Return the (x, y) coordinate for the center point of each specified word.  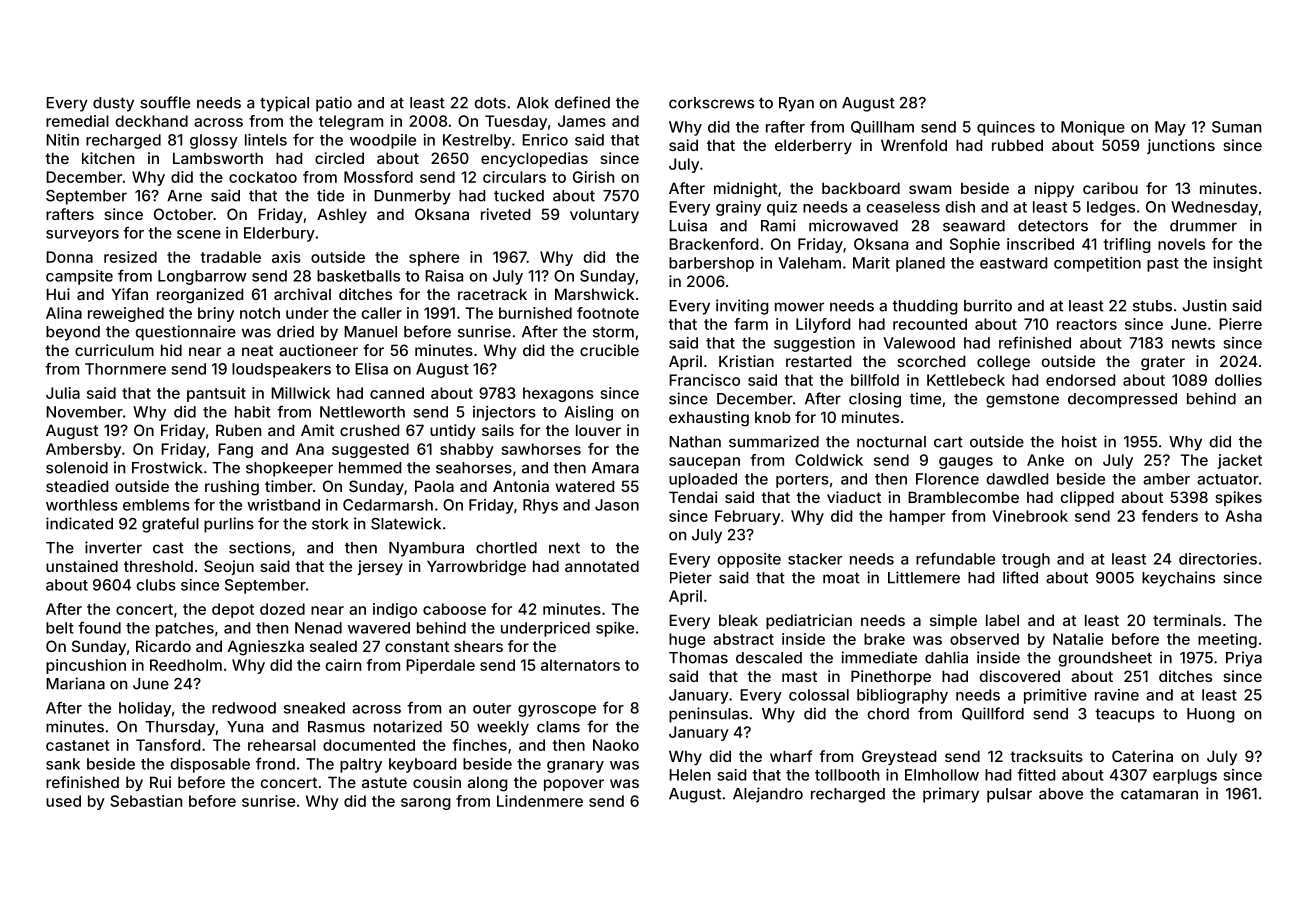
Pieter (691, 577)
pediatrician (809, 621)
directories (1218, 559)
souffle (165, 102)
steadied (77, 486)
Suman (1236, 127)
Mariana (75, 683)
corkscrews (711, 103)
